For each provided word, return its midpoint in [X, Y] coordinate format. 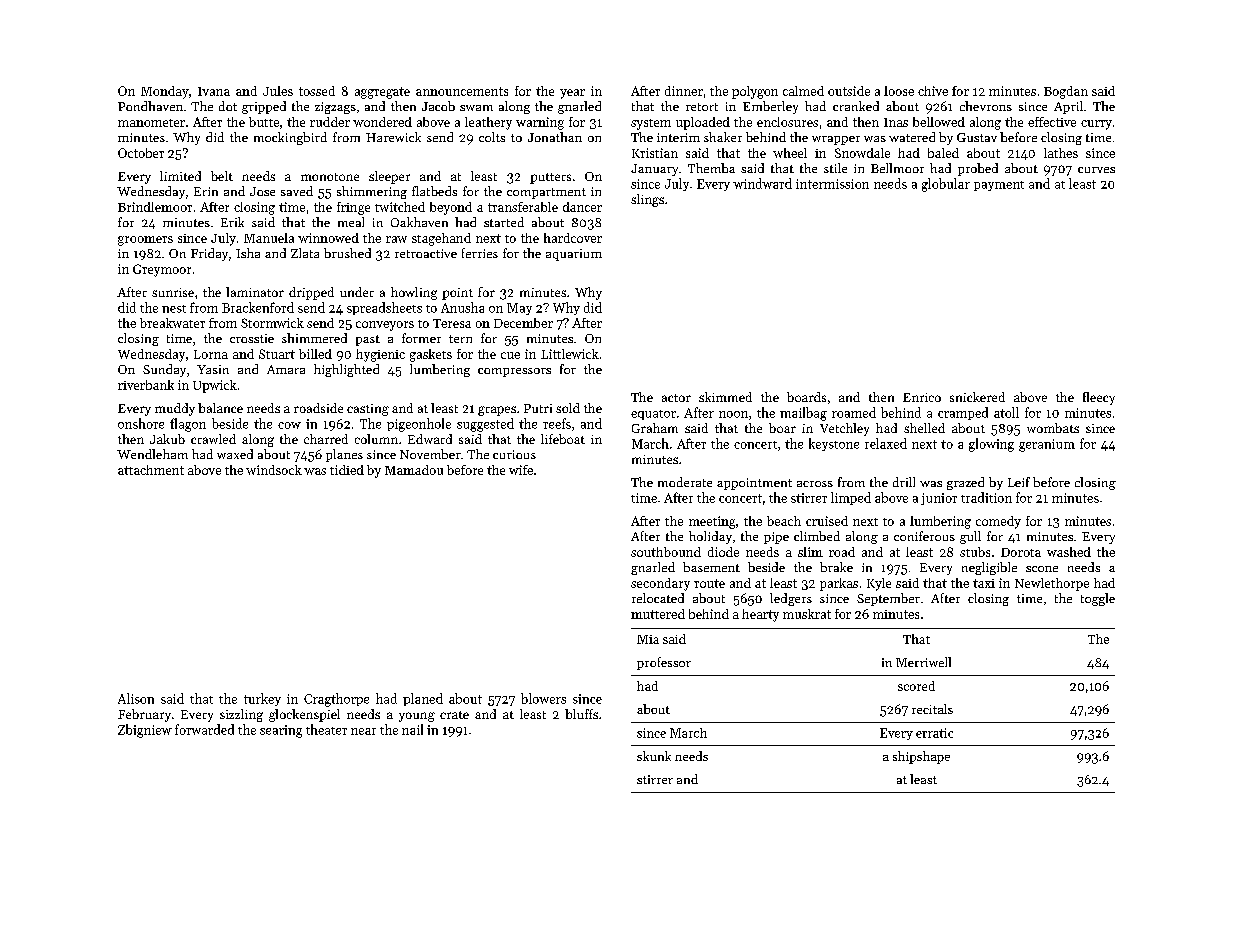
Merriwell [923, 662]
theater [326, 729]
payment [999, 186]
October [141, 153]
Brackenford [258, 307]
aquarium [574, 255]
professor [664, 663]
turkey [262, 699]
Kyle [879, 584]
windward [762, 183]
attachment [151, 470]
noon [733, 414]
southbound [666, 552]
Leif [1019, 482]
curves [1096, 170]
